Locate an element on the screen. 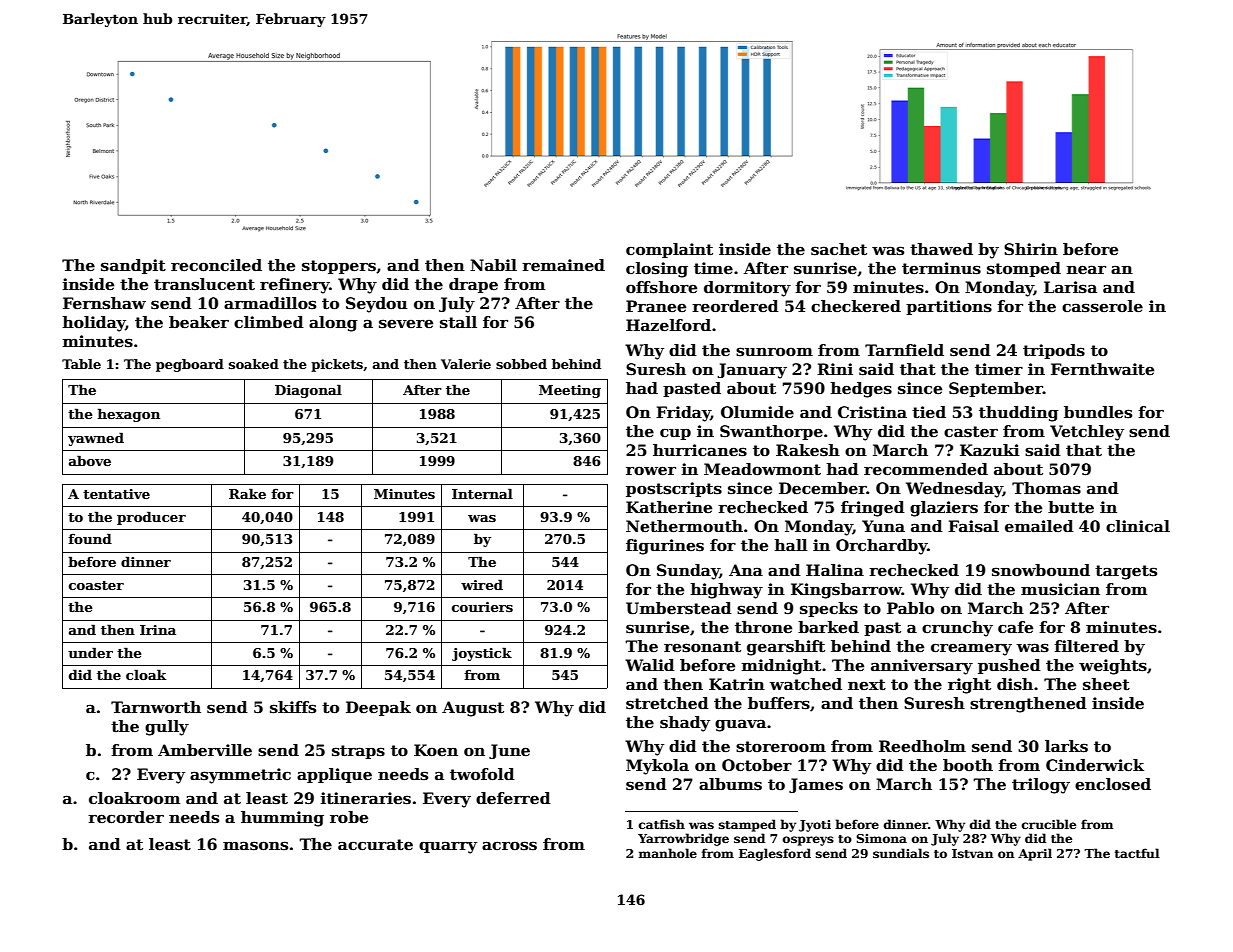 The image size is (1233, 952). emailed is located at coordinates (1039, 526).
